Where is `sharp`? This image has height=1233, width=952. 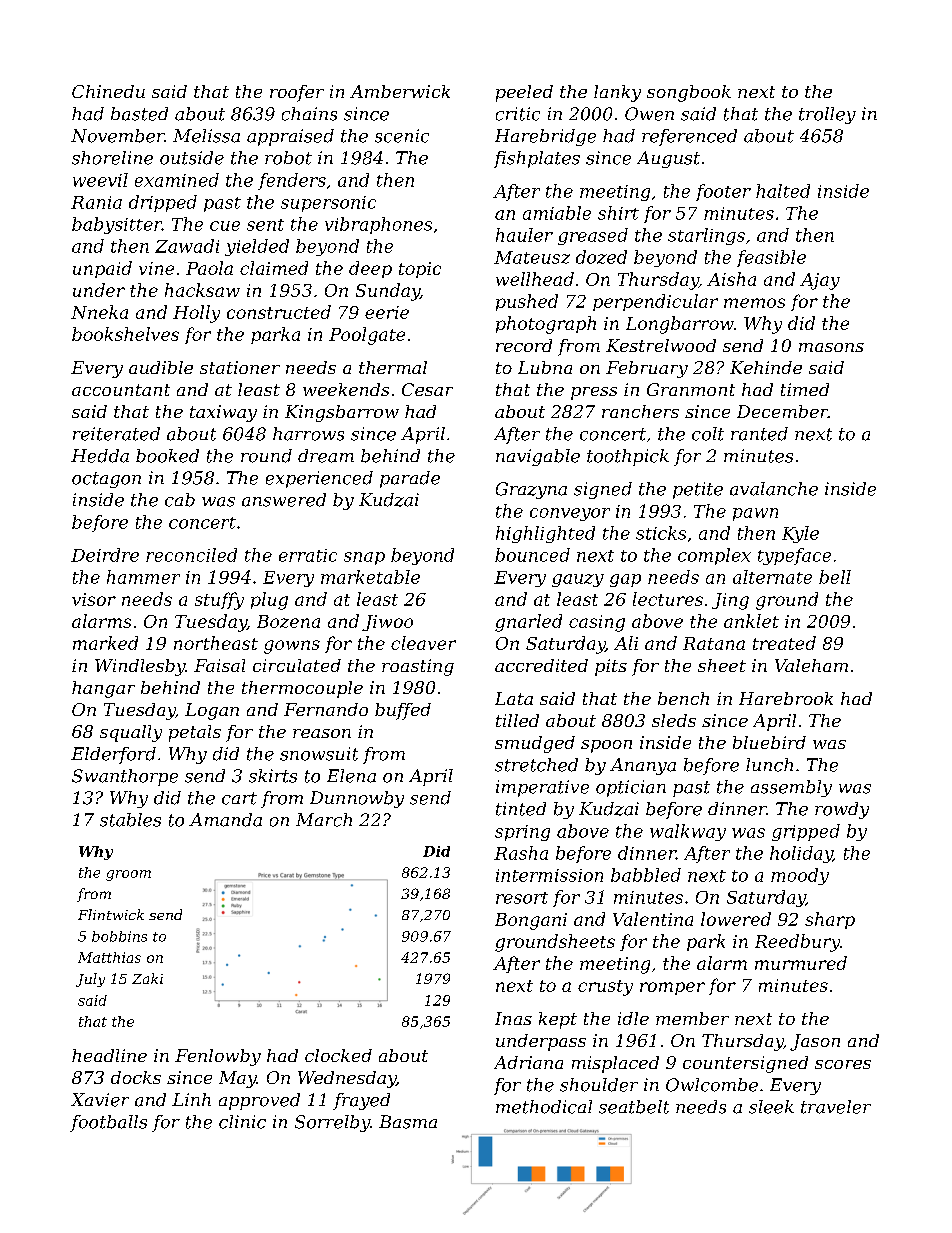
sharp is located at coordinates (830, 920).
